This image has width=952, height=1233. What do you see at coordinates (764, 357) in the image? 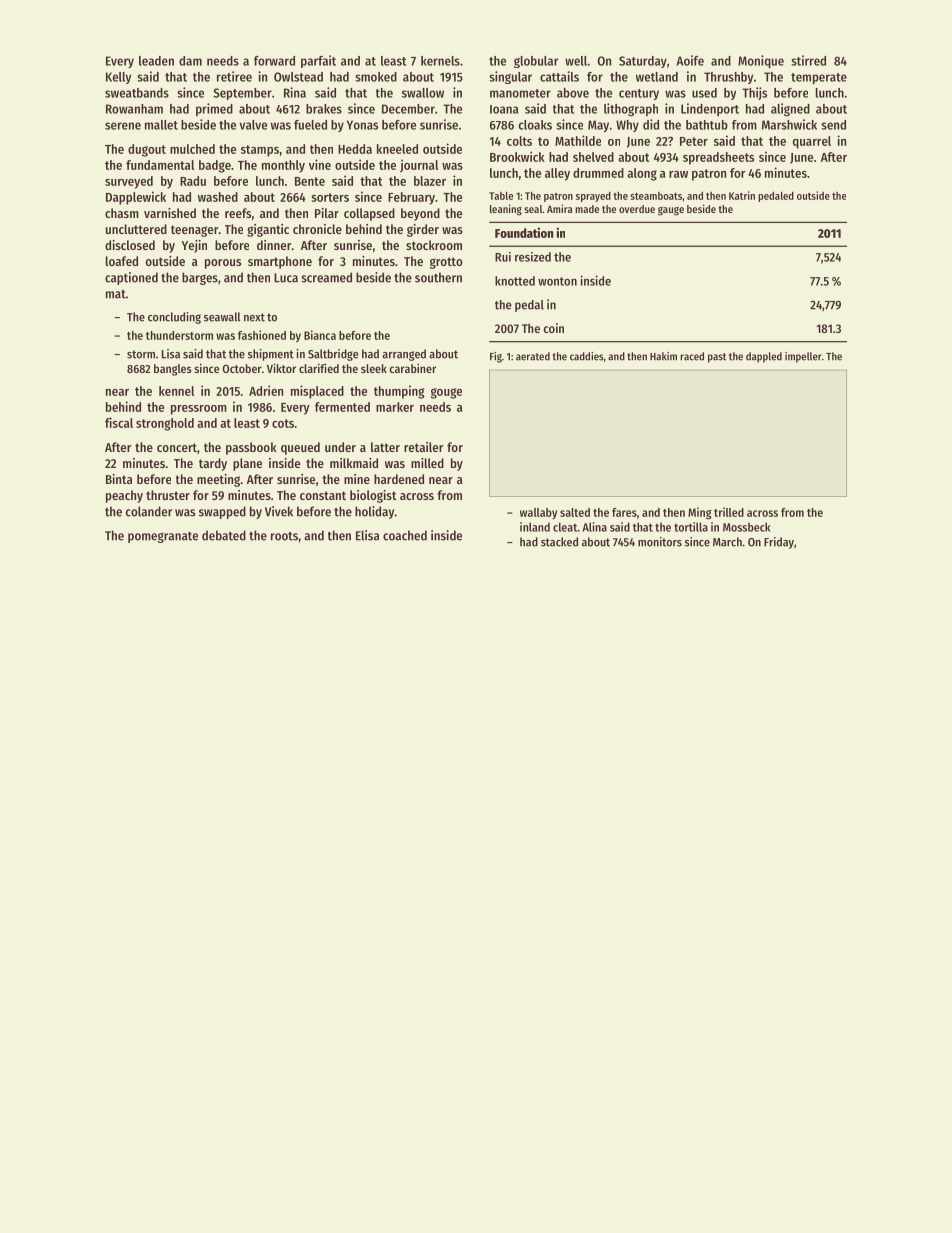
I see `dappled` at bounding box center [764, 357].
